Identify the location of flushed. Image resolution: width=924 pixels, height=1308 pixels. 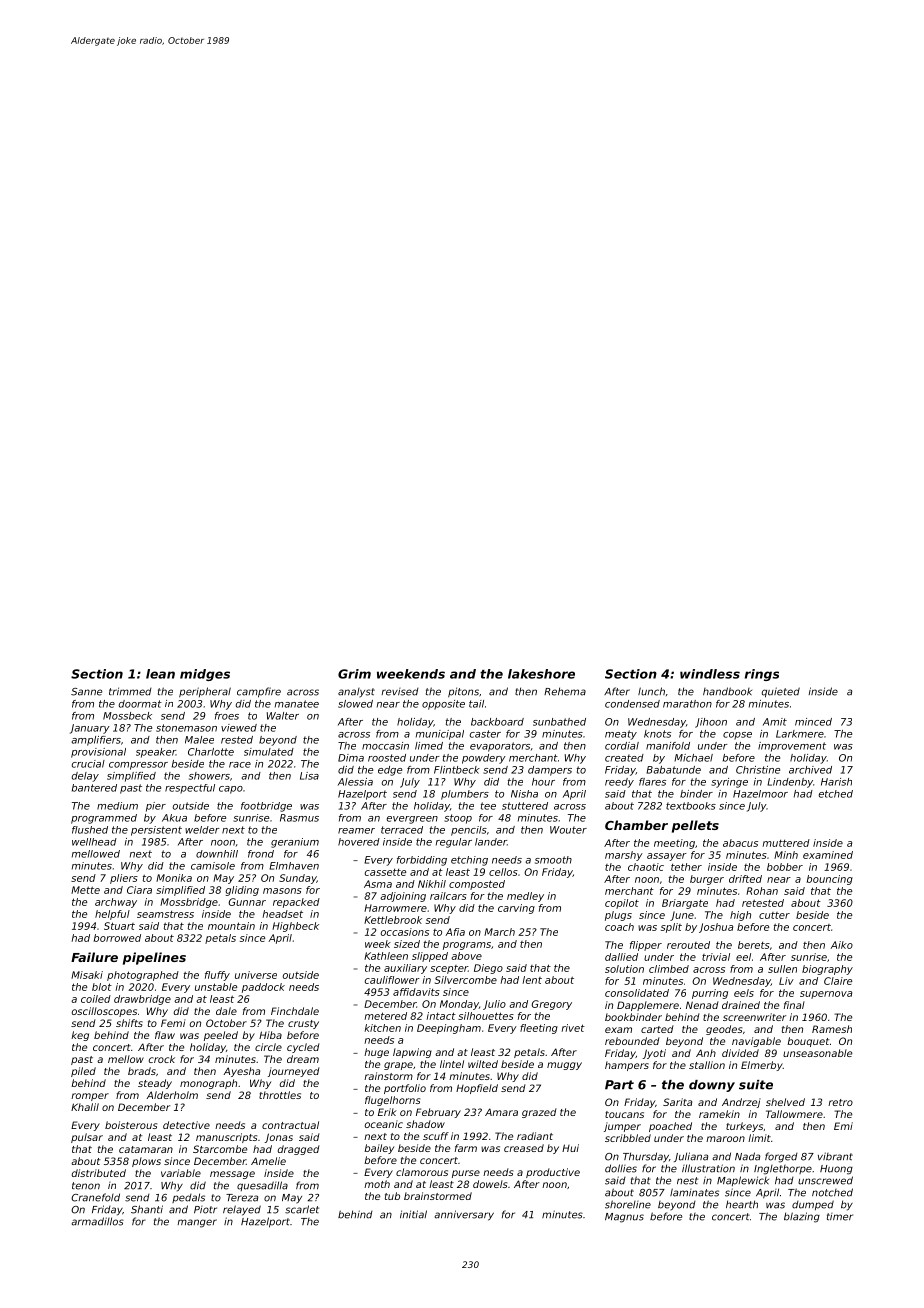
(90, 830).
